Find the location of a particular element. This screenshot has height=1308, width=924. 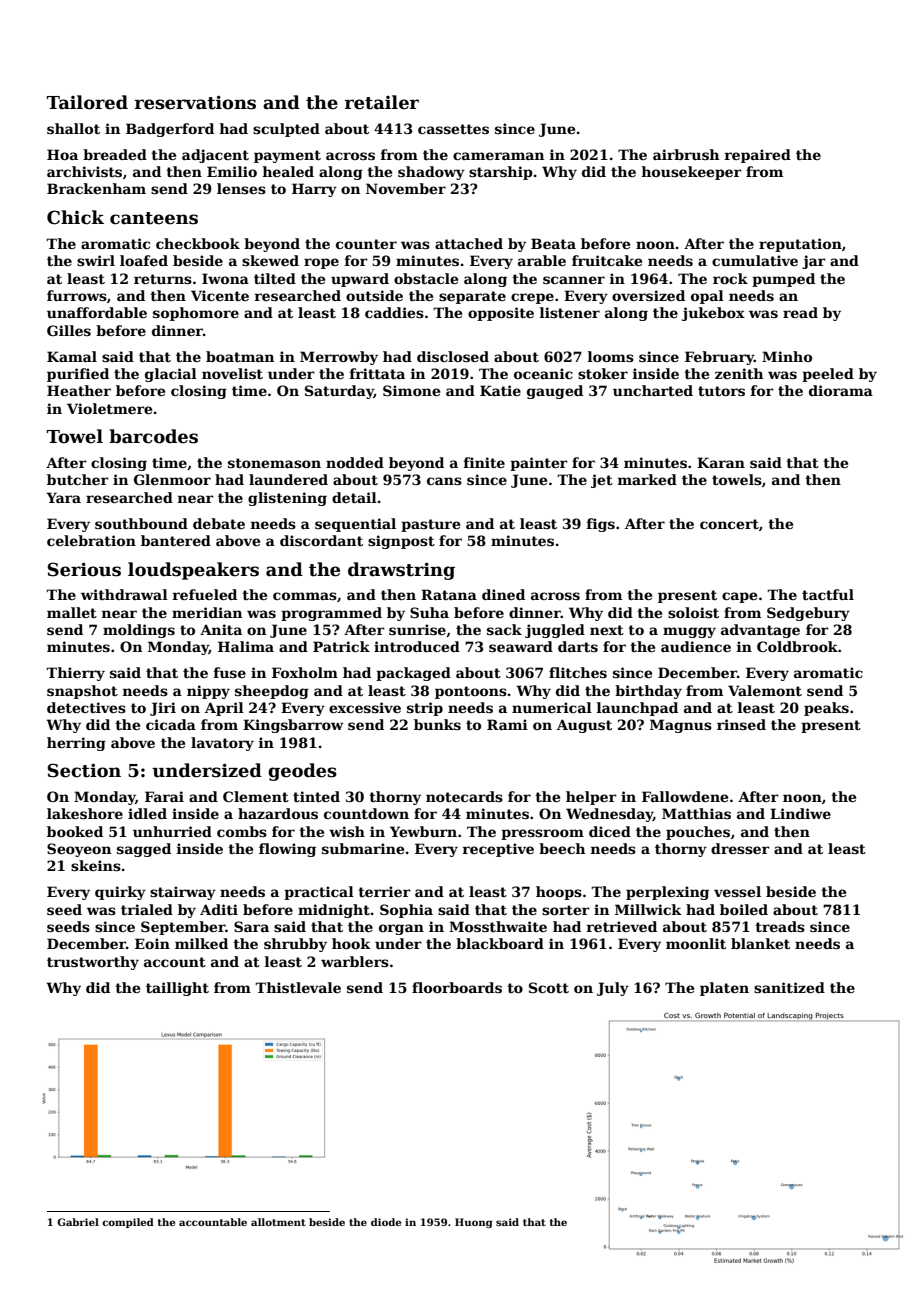

hook is located at coordinates (351, 943).
